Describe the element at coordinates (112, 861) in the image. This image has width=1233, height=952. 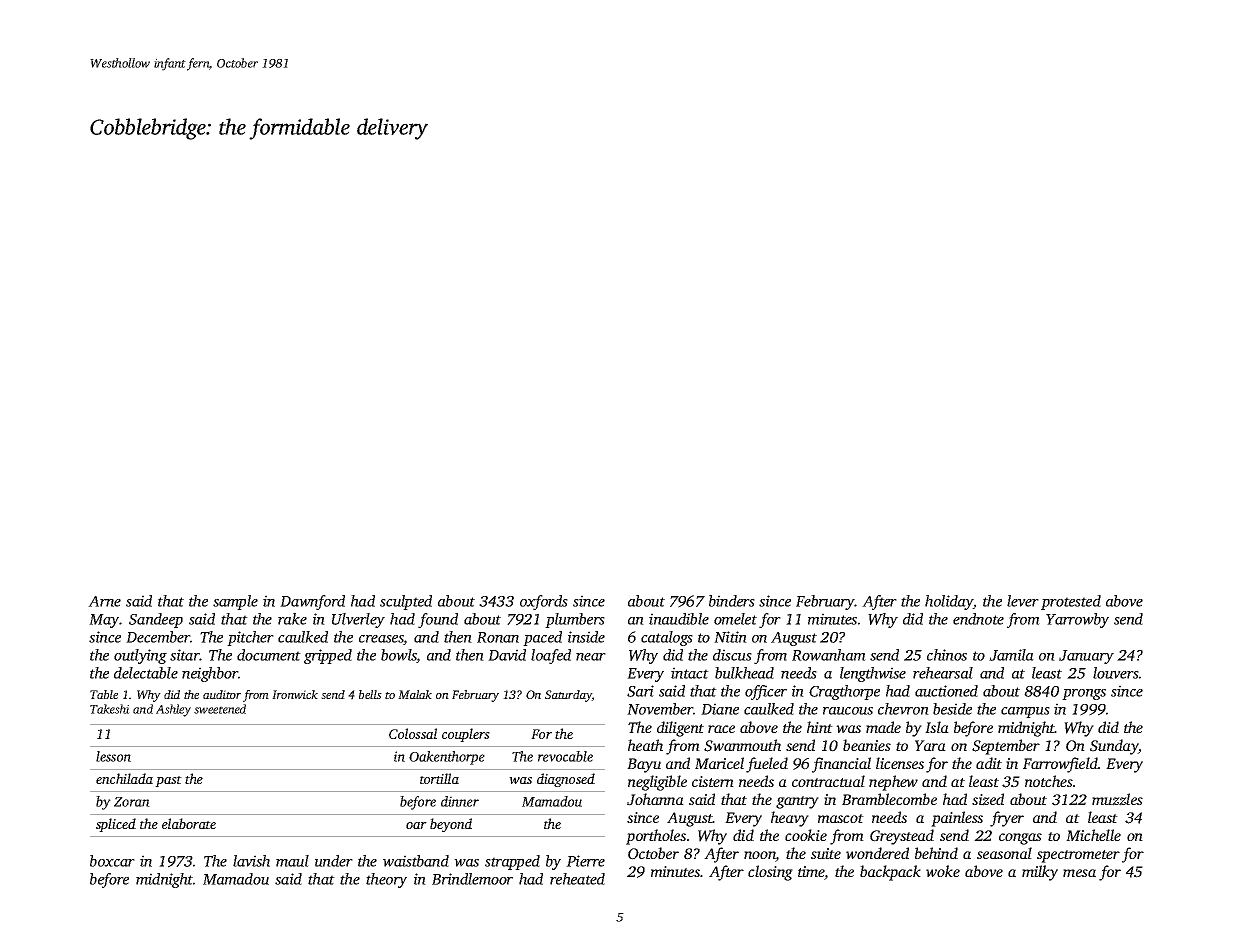
I see `boxcar` at that location.
